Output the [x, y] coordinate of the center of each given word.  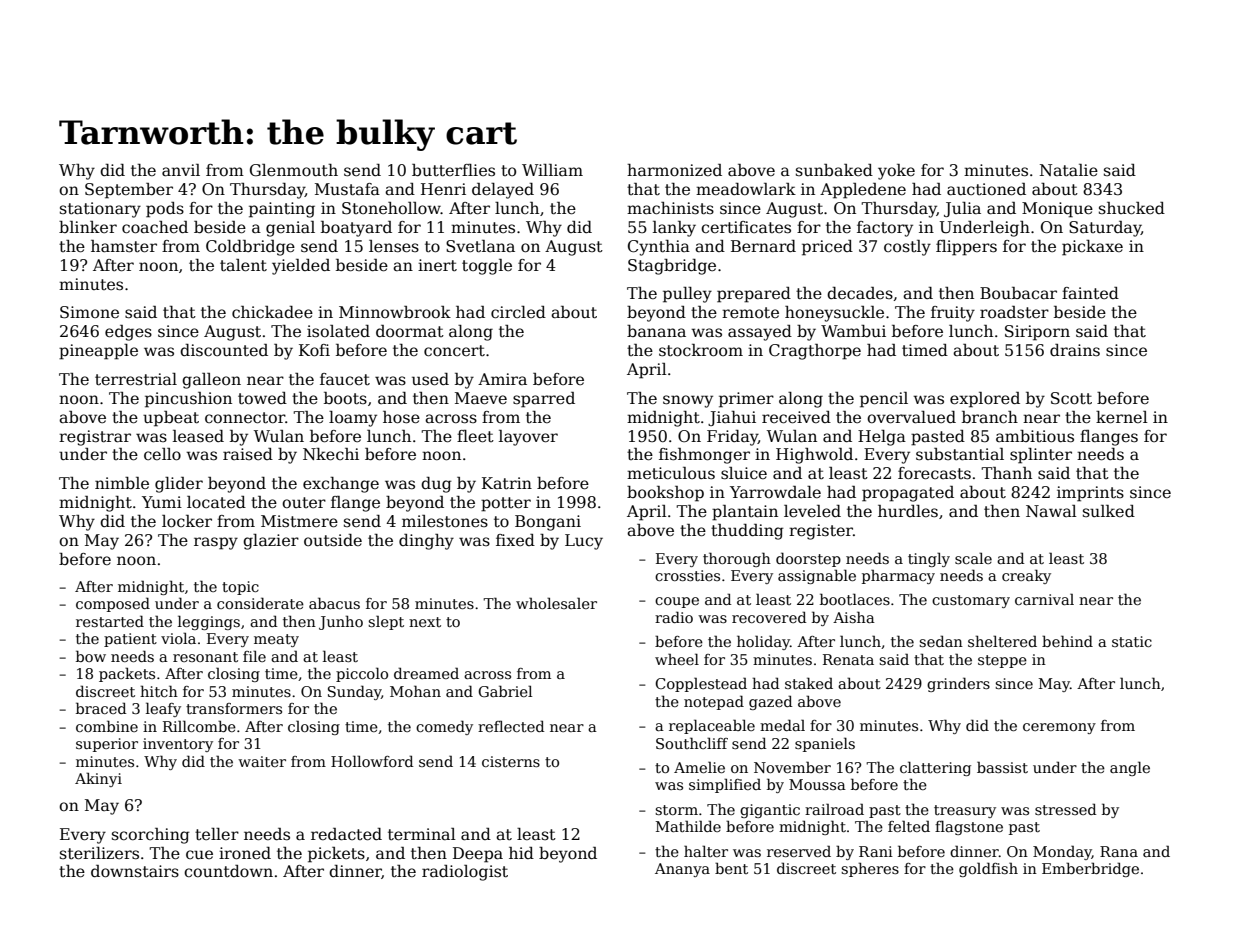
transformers [234, 708]
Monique [1057, 210]
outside [333, 540]
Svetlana [480, 246]
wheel [677, 659]
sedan [941, 641]
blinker [88, 227]
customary [971, 601]
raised [248, 454]
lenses [394, 246]
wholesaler [556, 603]
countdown [228, 871]
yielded [301, 267]
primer [746, 400]
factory [885, 229]
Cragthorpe [815, 352]
